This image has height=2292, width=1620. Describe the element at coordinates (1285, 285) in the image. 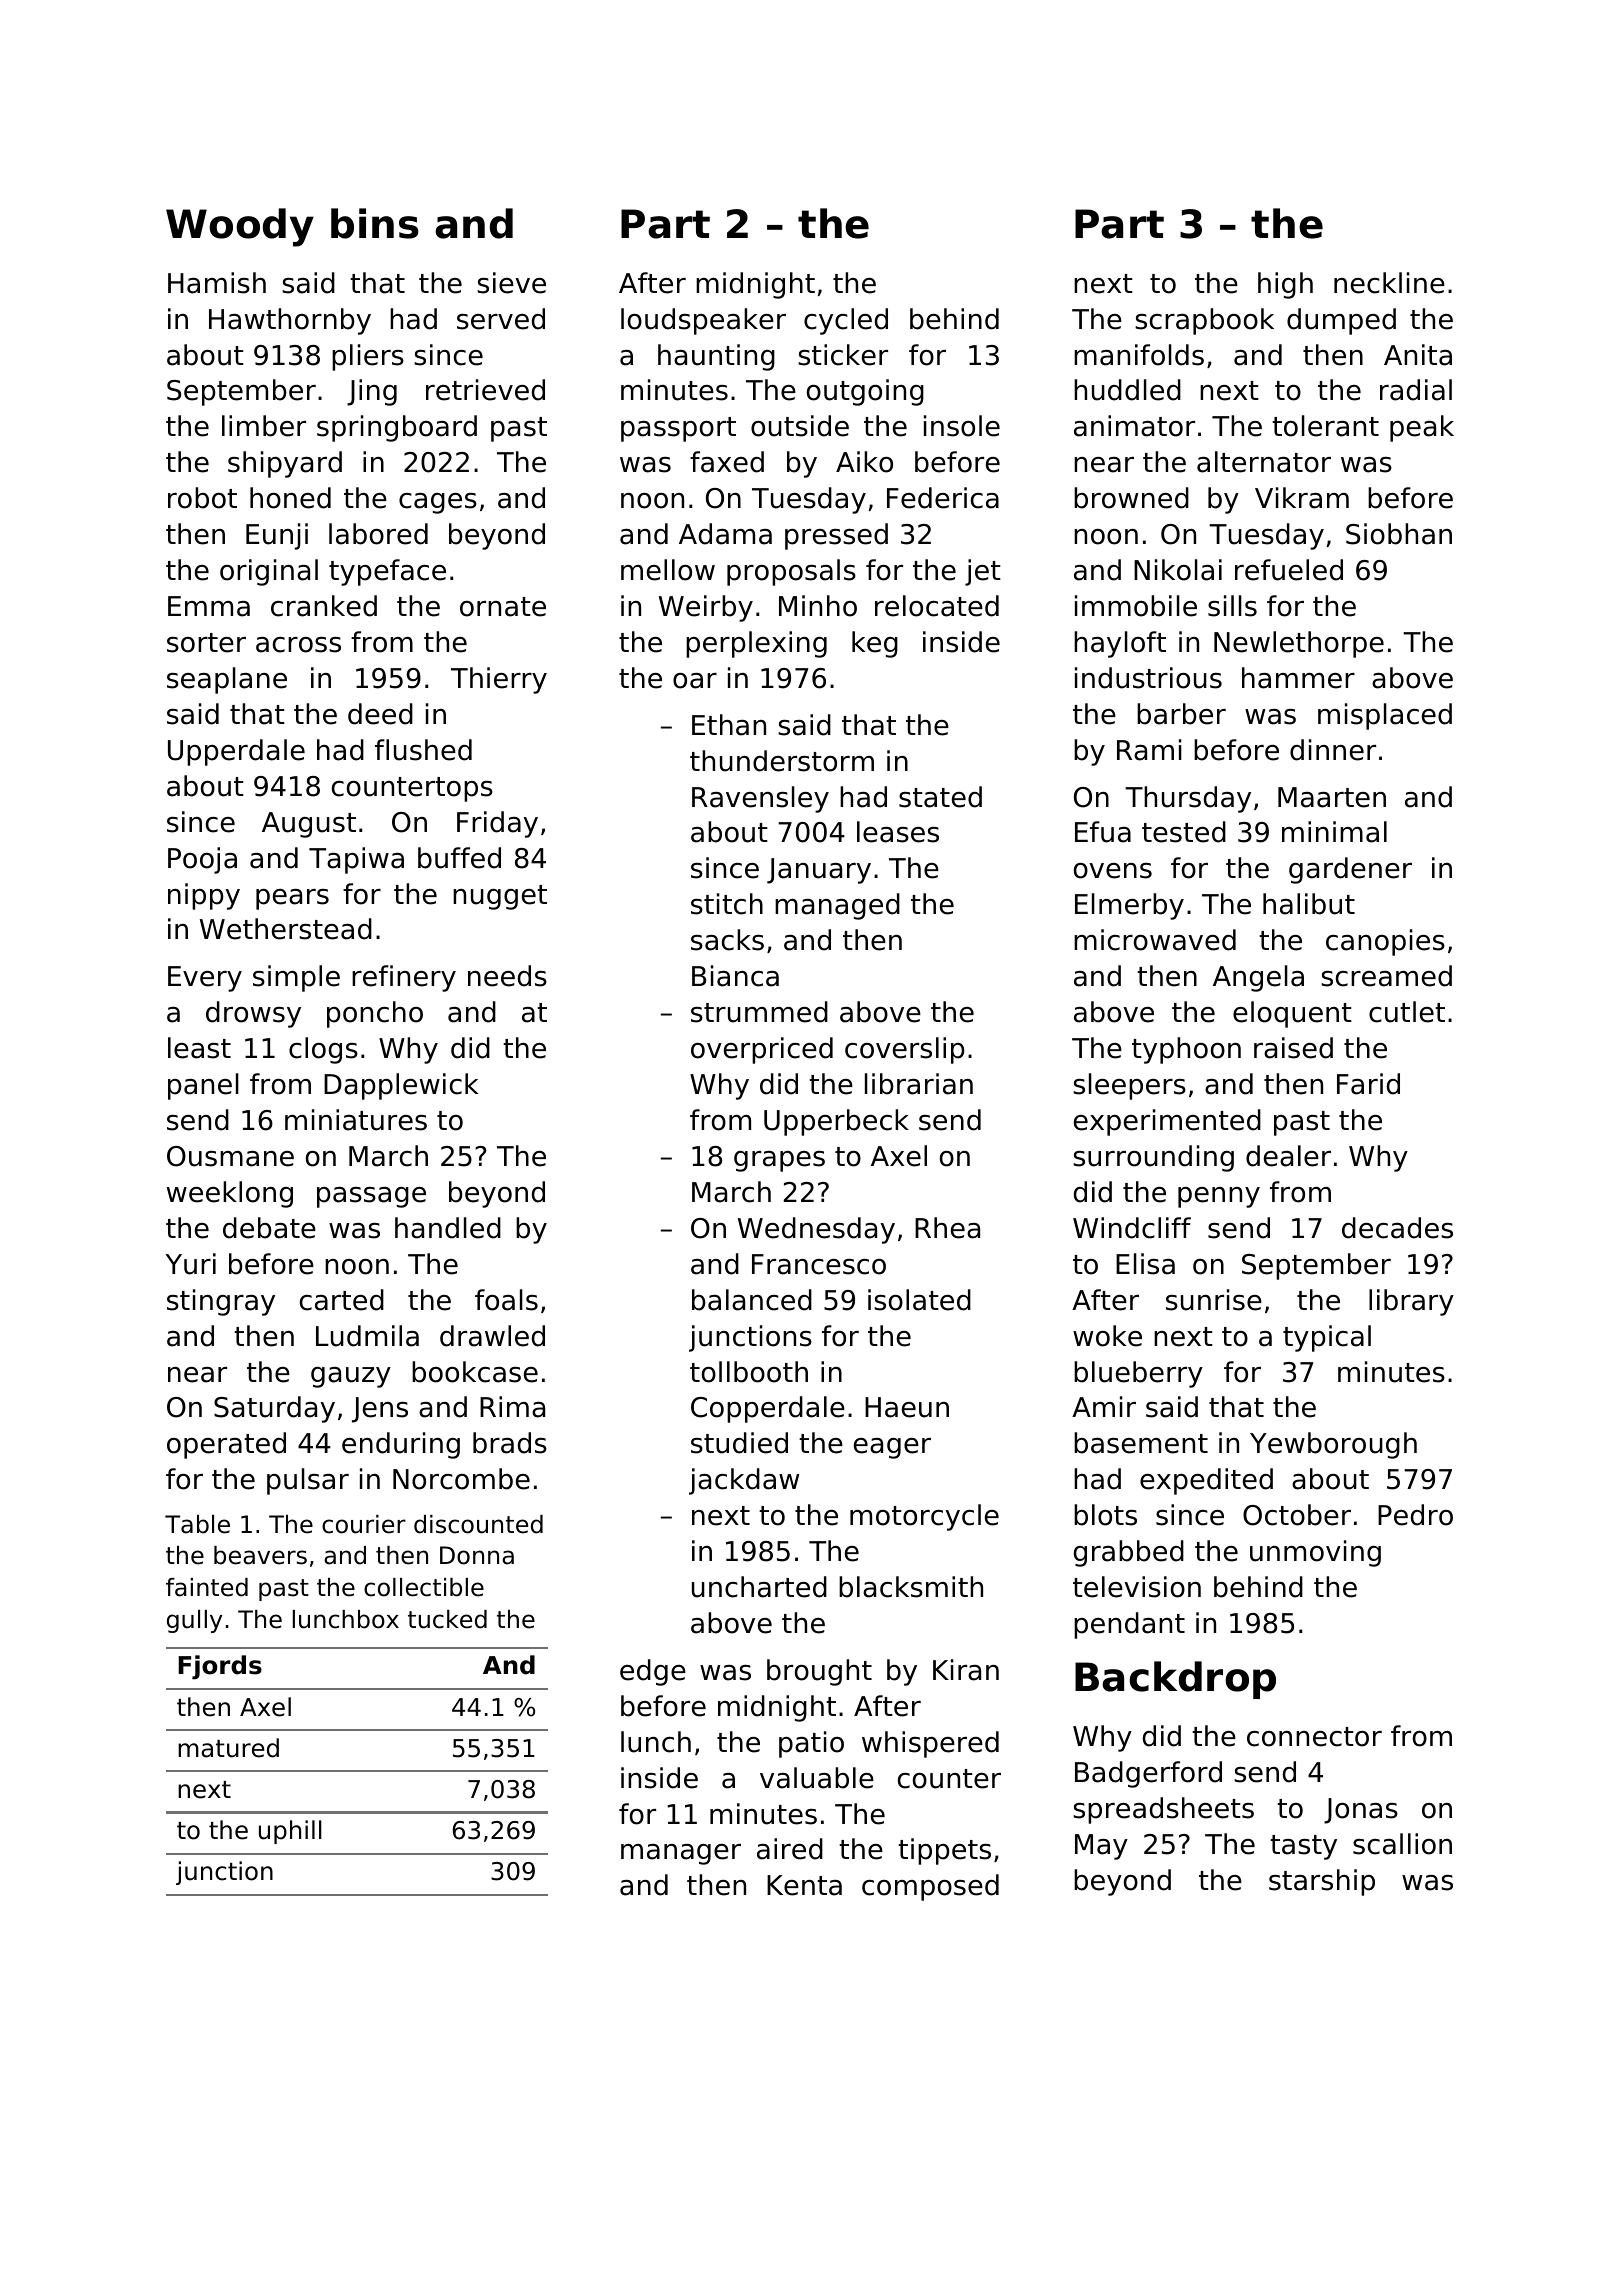

I see `high` at that location.
